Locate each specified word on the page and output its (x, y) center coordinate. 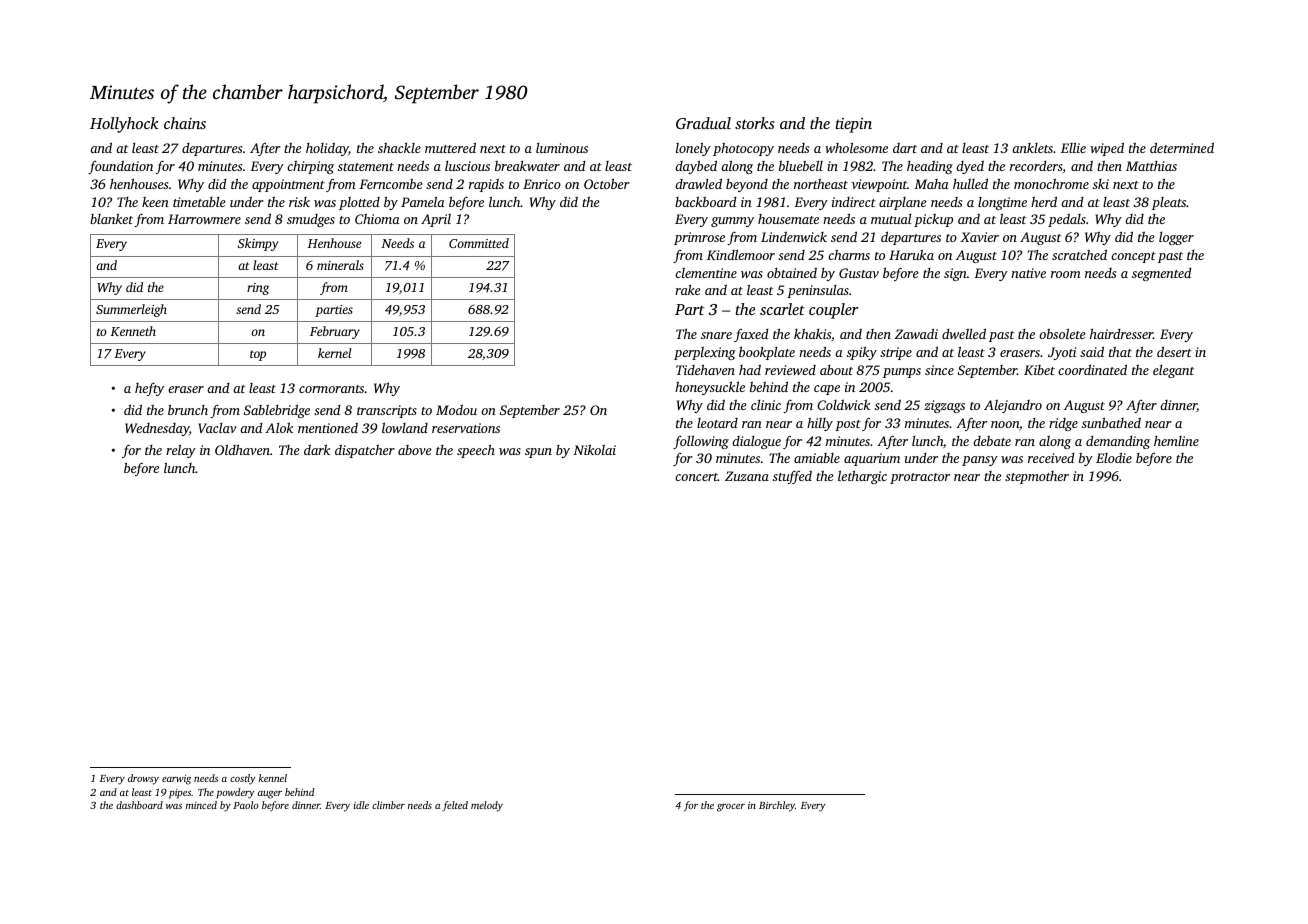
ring (258, 289)
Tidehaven (705, 369)
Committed (479, 243)
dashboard (139, 805)
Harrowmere (204, 219)
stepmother (1037, 477)
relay (181, 451)
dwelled (964, 333)
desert (1174, 351)
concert (696, 477)
